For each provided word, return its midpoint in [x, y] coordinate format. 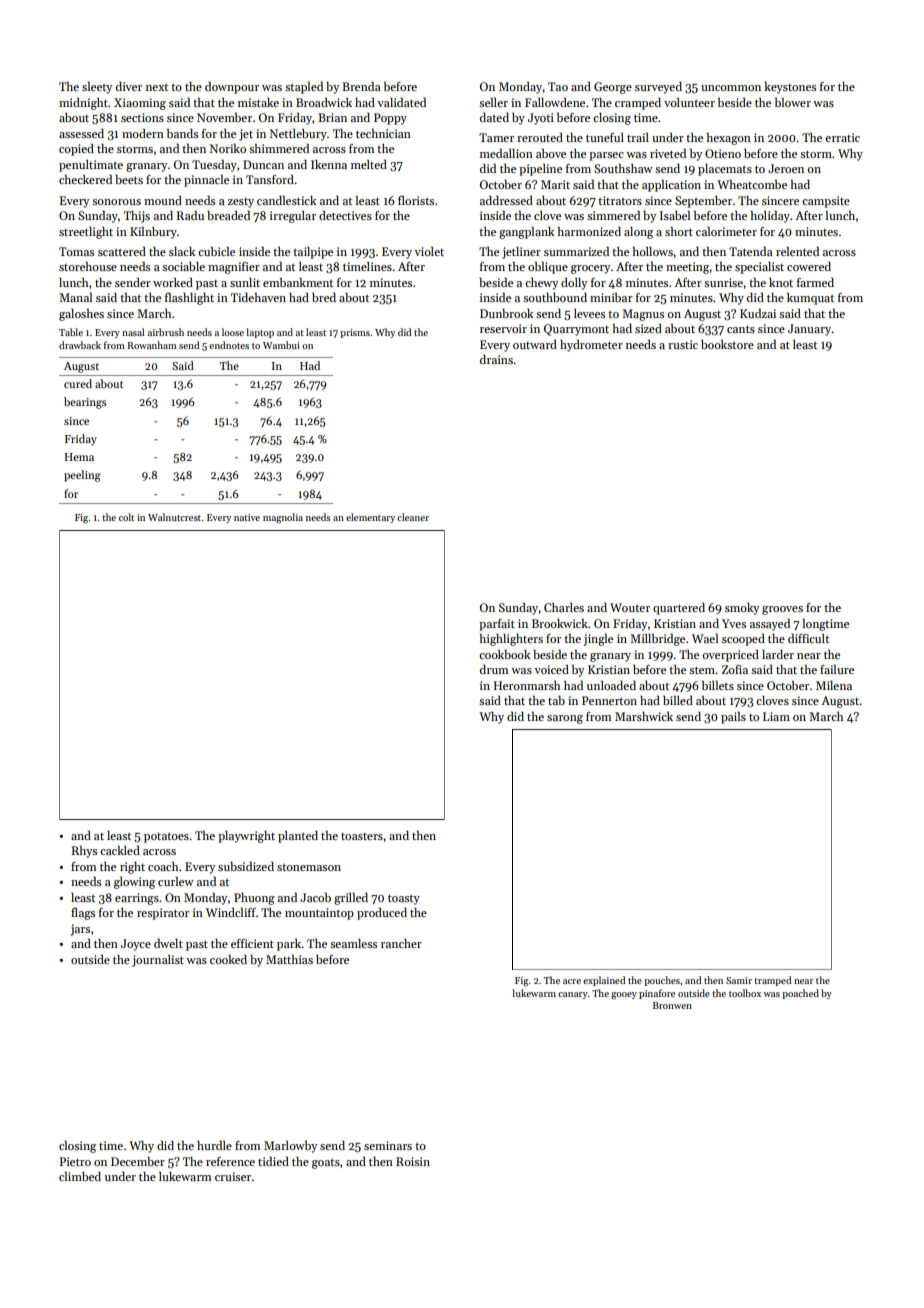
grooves [782, 610]
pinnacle [206, 181]
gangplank [526, 233]
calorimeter [726, 231]
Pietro [75, 1161]
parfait [497, 625]
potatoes [166, 838]
